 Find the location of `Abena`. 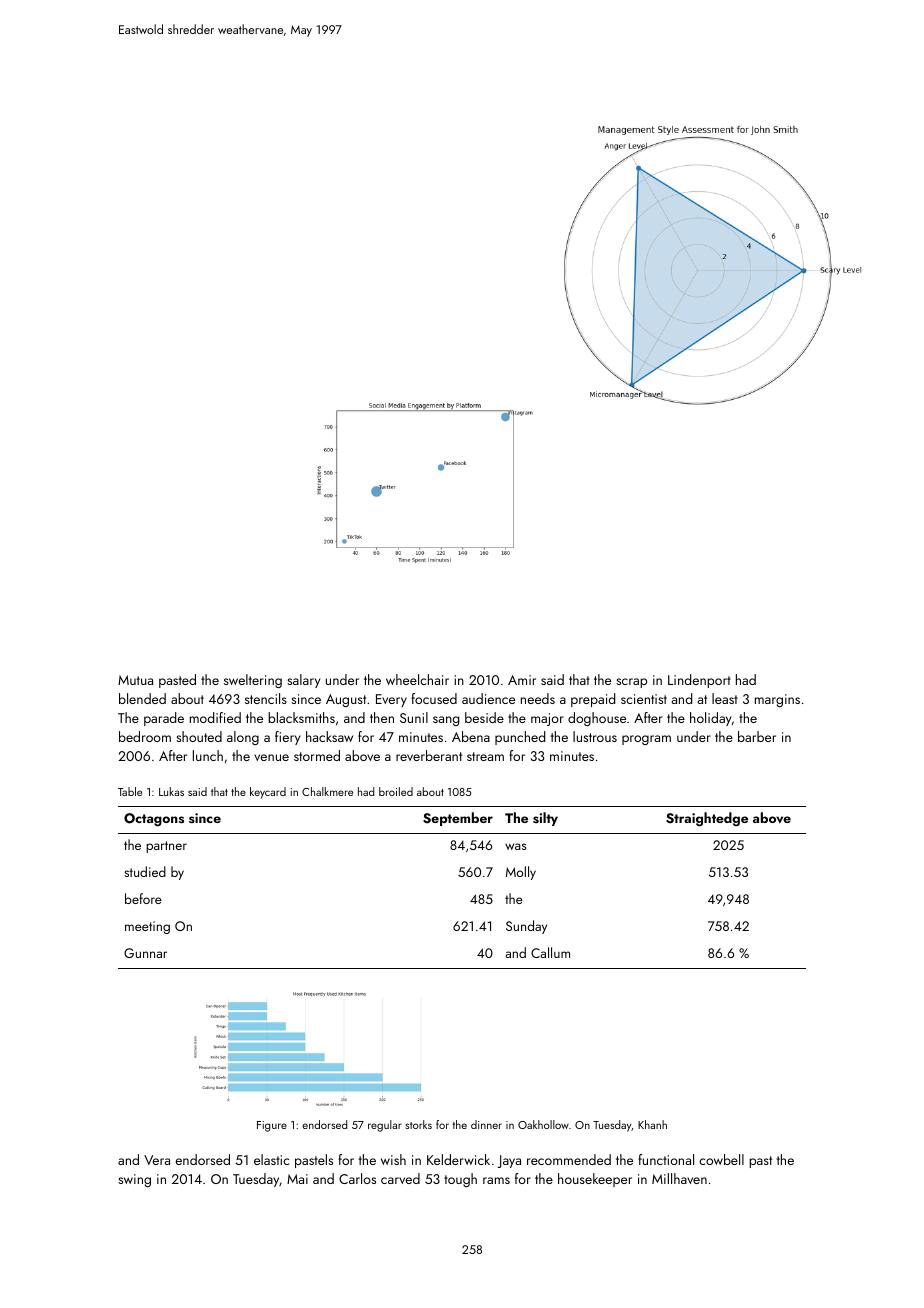

Abena is located at coordinates (471, 736).
